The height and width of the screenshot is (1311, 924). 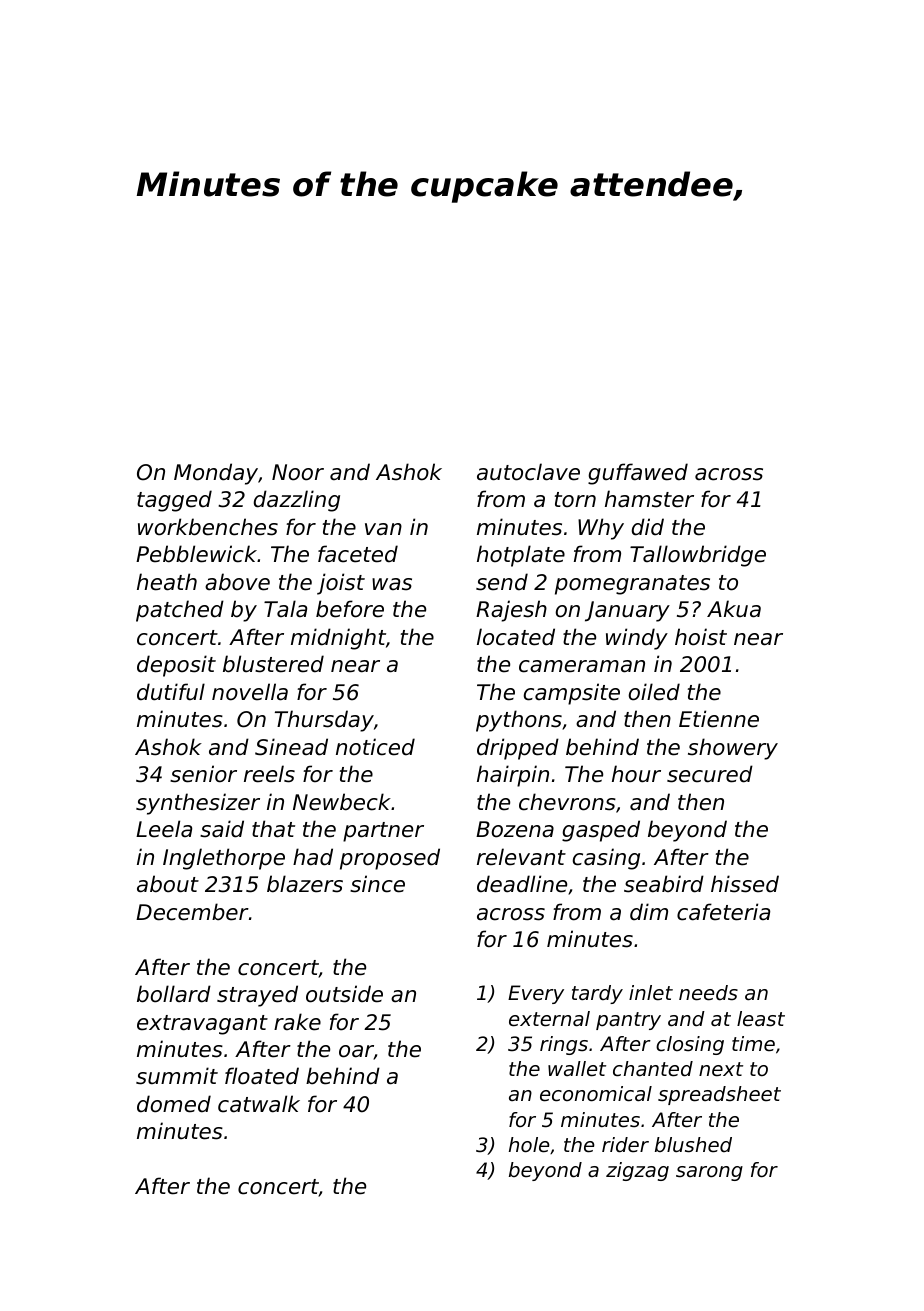 I want to click on secured, so click(x=710, y=774).
